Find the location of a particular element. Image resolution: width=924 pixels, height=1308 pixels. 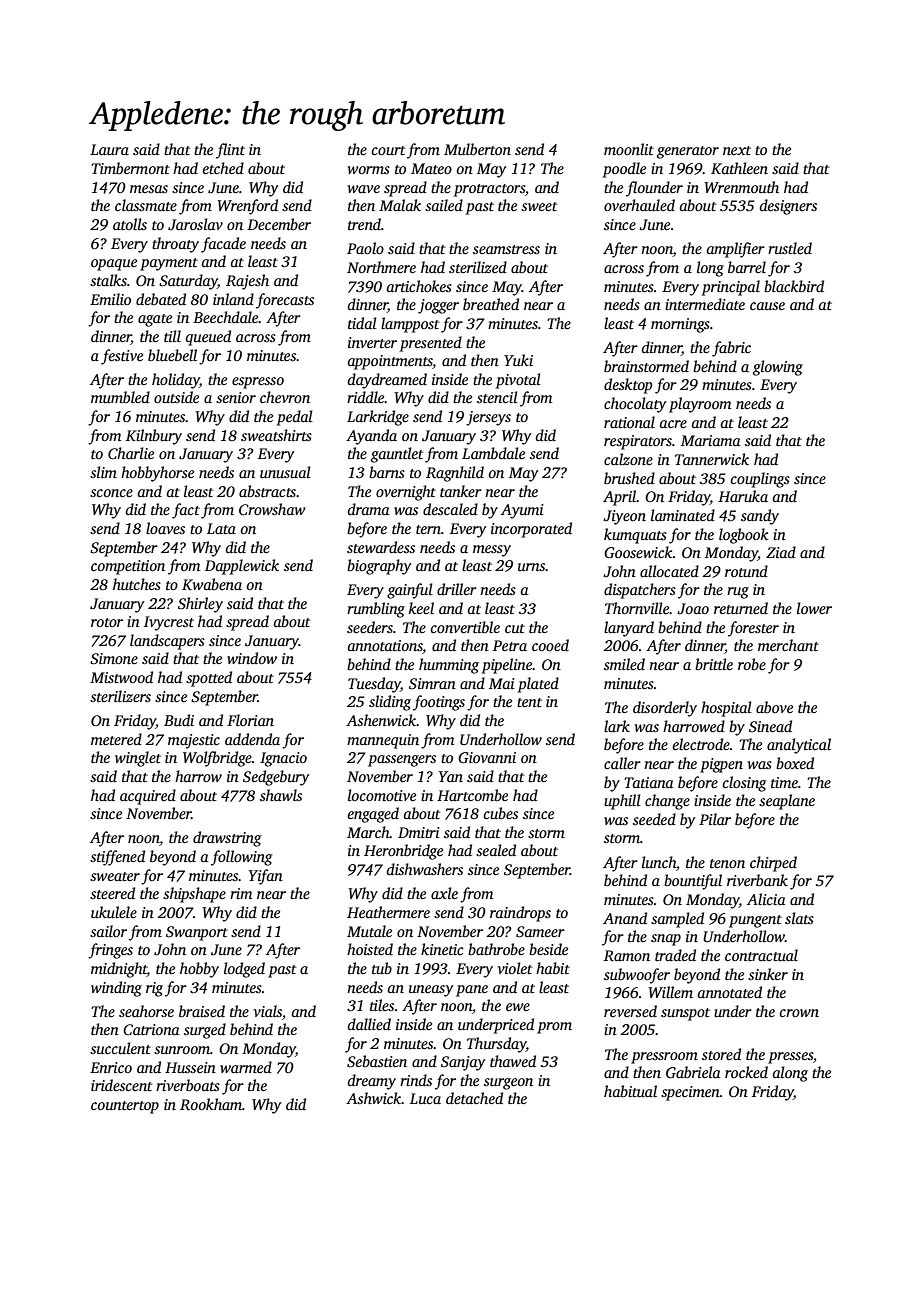

rational is located at coordinates (629, 422).
